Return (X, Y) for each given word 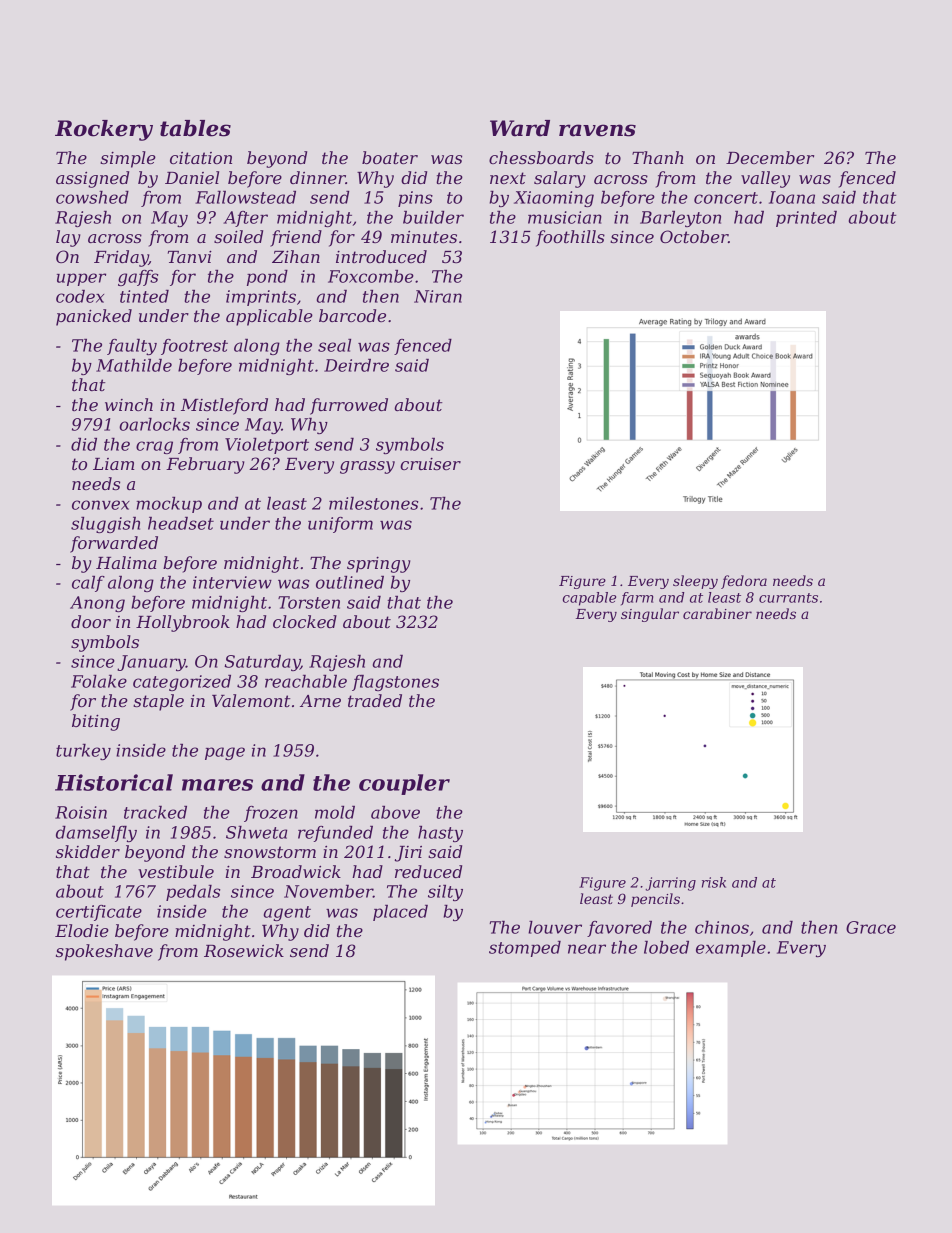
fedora (744, 582)
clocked (305, 621)
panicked (94, 317)
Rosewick (244, 950)
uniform (340, 525)
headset (181, 523)
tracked (155, 812)
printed (806, 219)
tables (195, 128)
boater (390, 157)
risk (714, 882)
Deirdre (356, 365)
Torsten (309, 602)
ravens (597, 130)
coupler (404, 784)
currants (788, 598)
